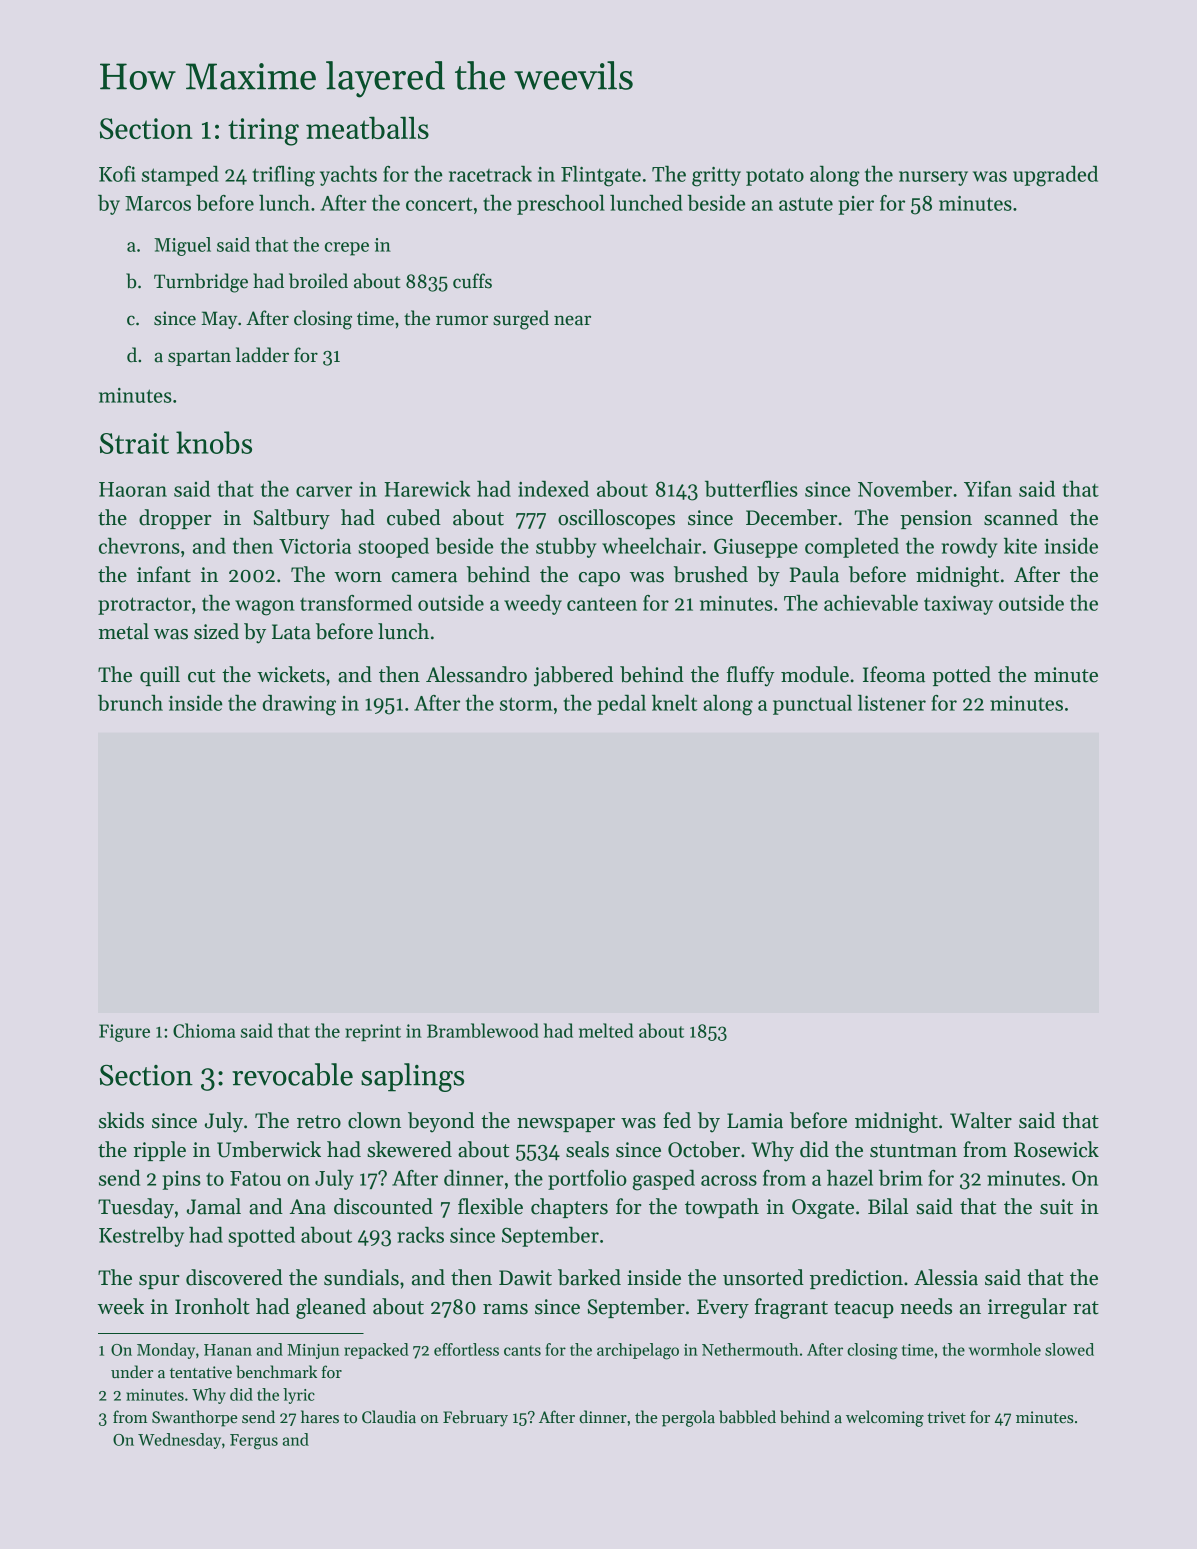 The height and width of the screenshot is (1549, 1197). I want to click on storm, so click(526, 704).
